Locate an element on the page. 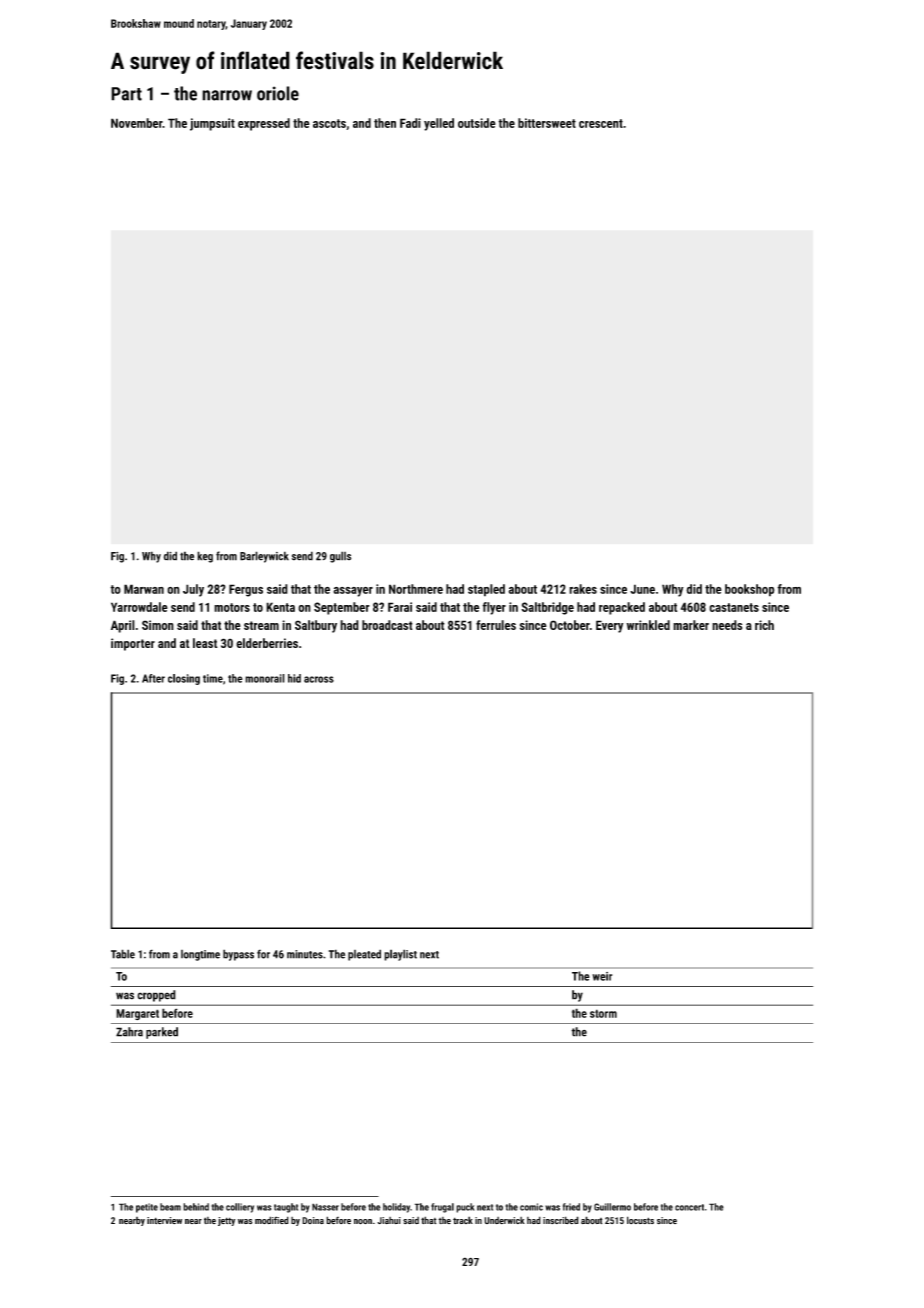 The image size is (924, 1308). June is located at coordinates (642, 589).
